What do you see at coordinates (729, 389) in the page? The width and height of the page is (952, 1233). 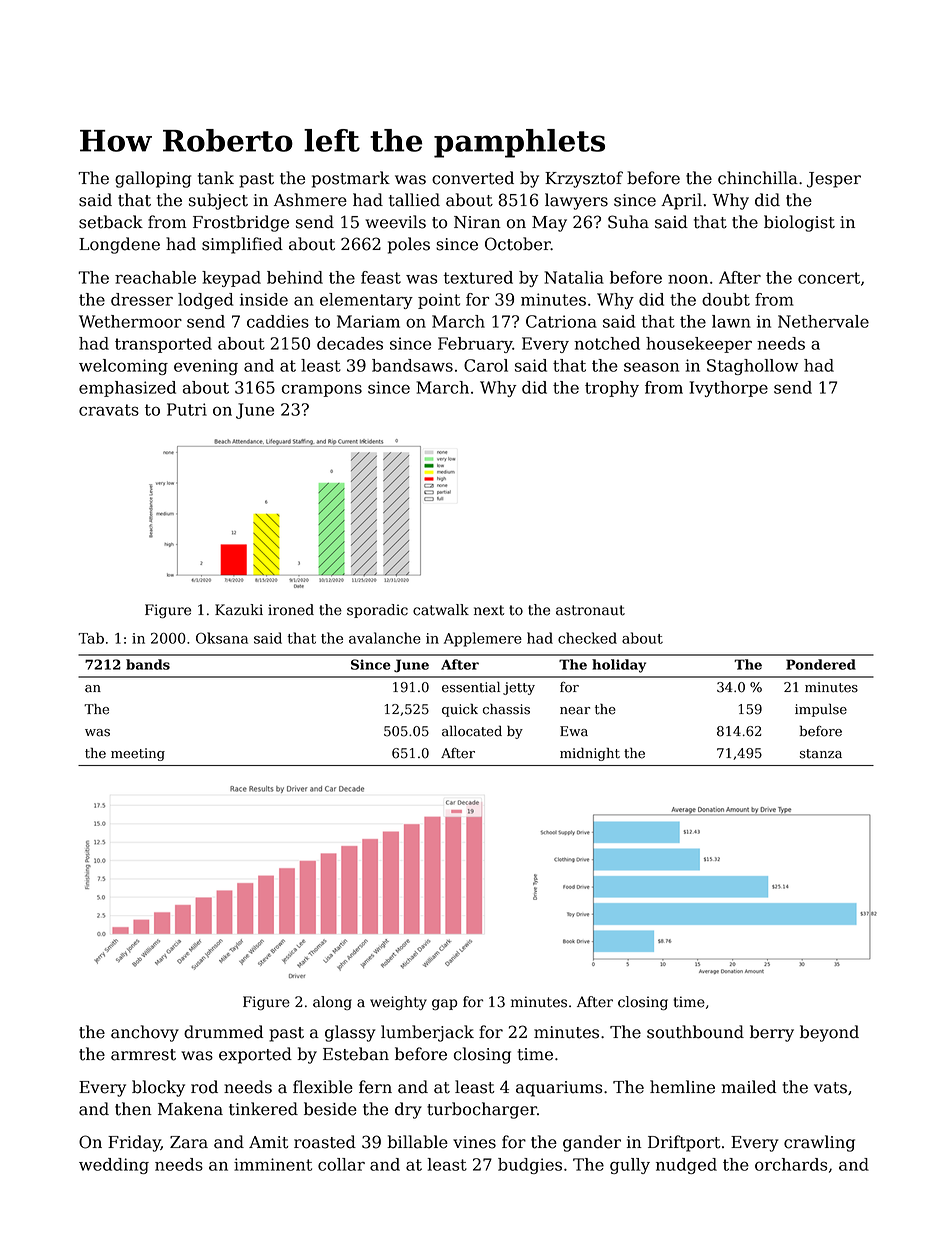 I see `Ivythorpe` at bounding box center [729, 389].
